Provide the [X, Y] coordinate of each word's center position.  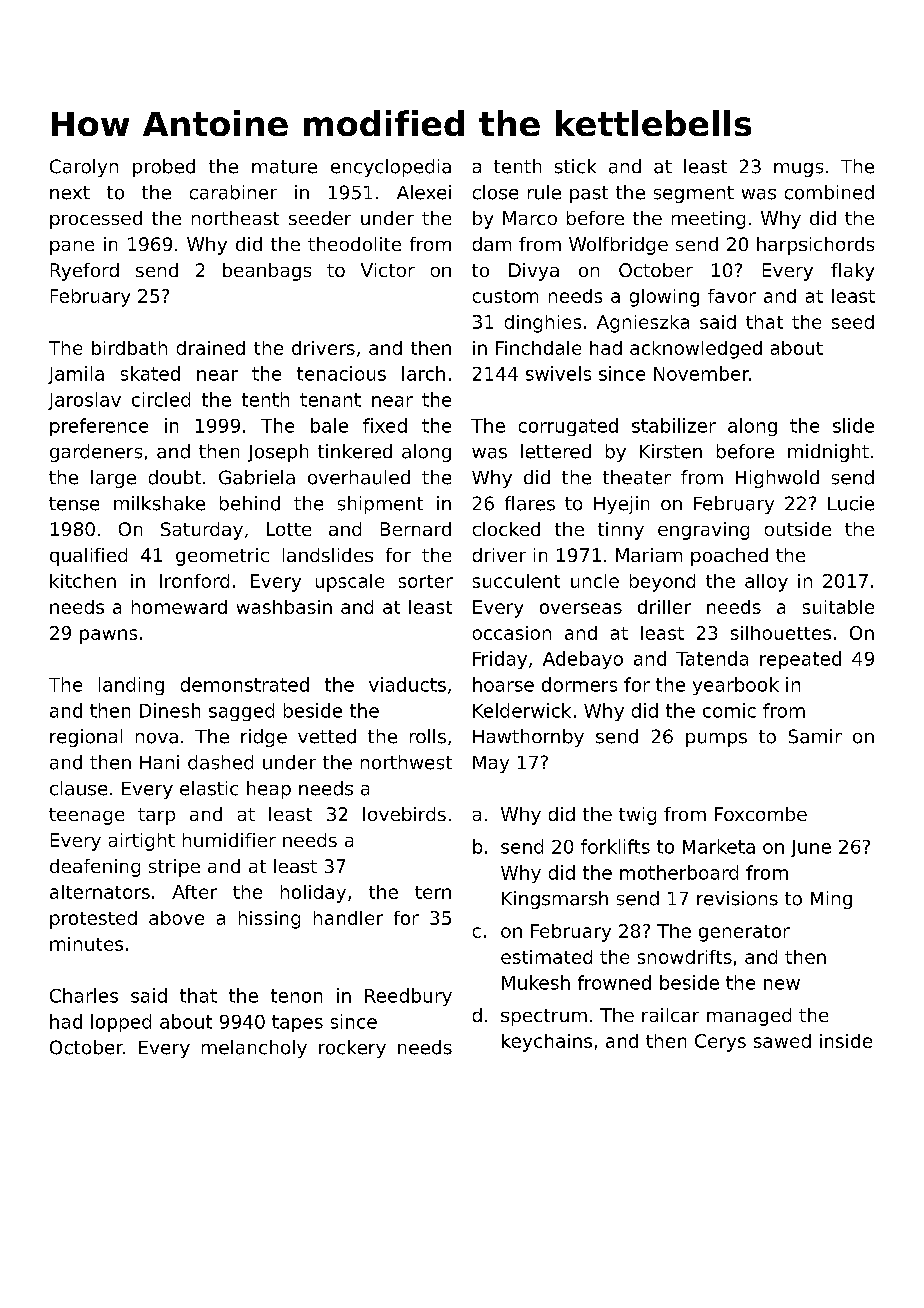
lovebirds [404, 814]
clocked [506, 529]
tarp [156, 816]
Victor [388, 270]
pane [72, 248]
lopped [121, 1023]
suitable [838, 607]
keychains [547, 1043]
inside [846, 1041]
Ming [831, 900]
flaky [852, 272]
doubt [175, 477]
